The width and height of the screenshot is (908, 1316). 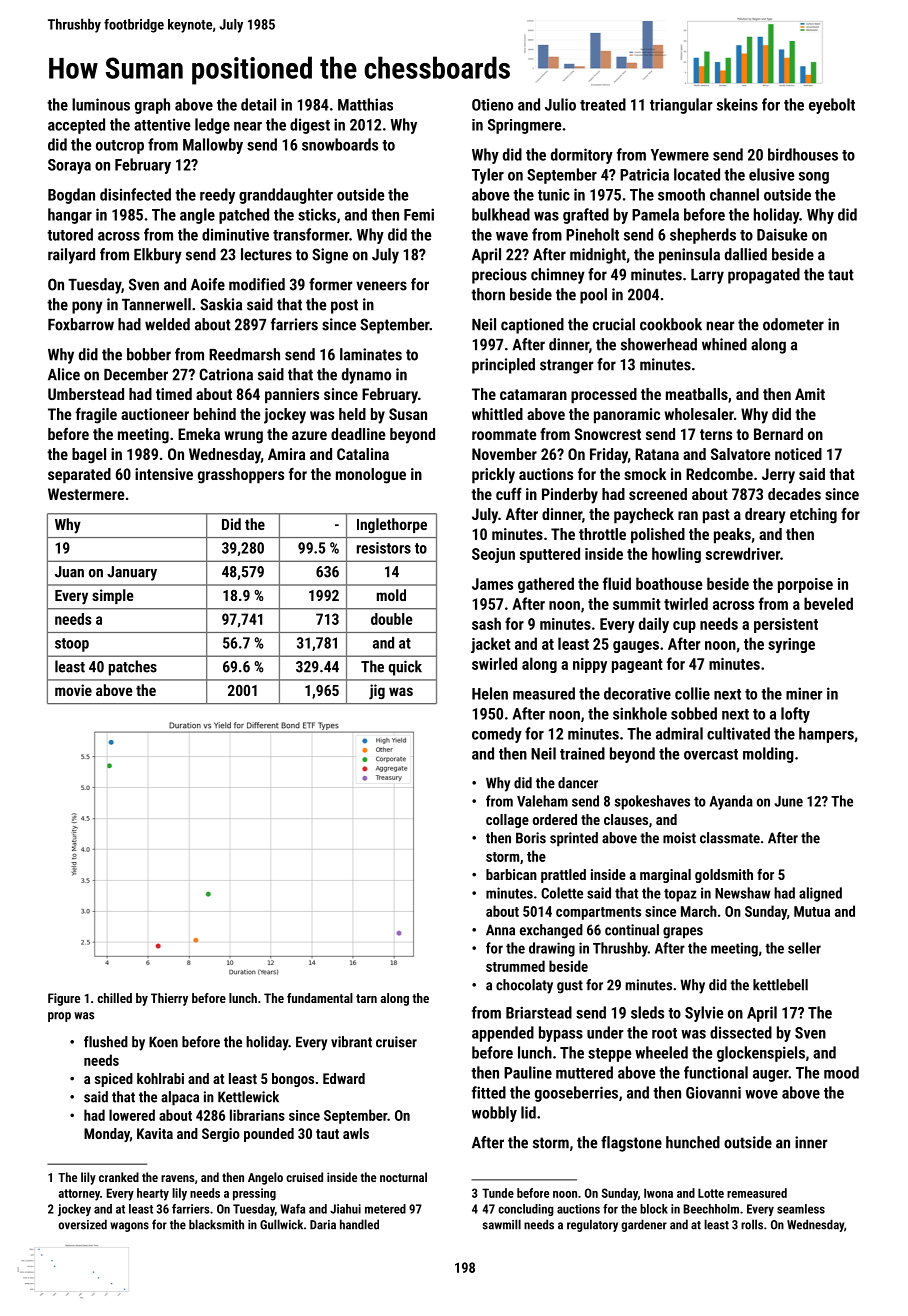 What do you see at coordinates (76, 126) in the screenshot?
I see `accepted` at bounding box center [76, 126].
